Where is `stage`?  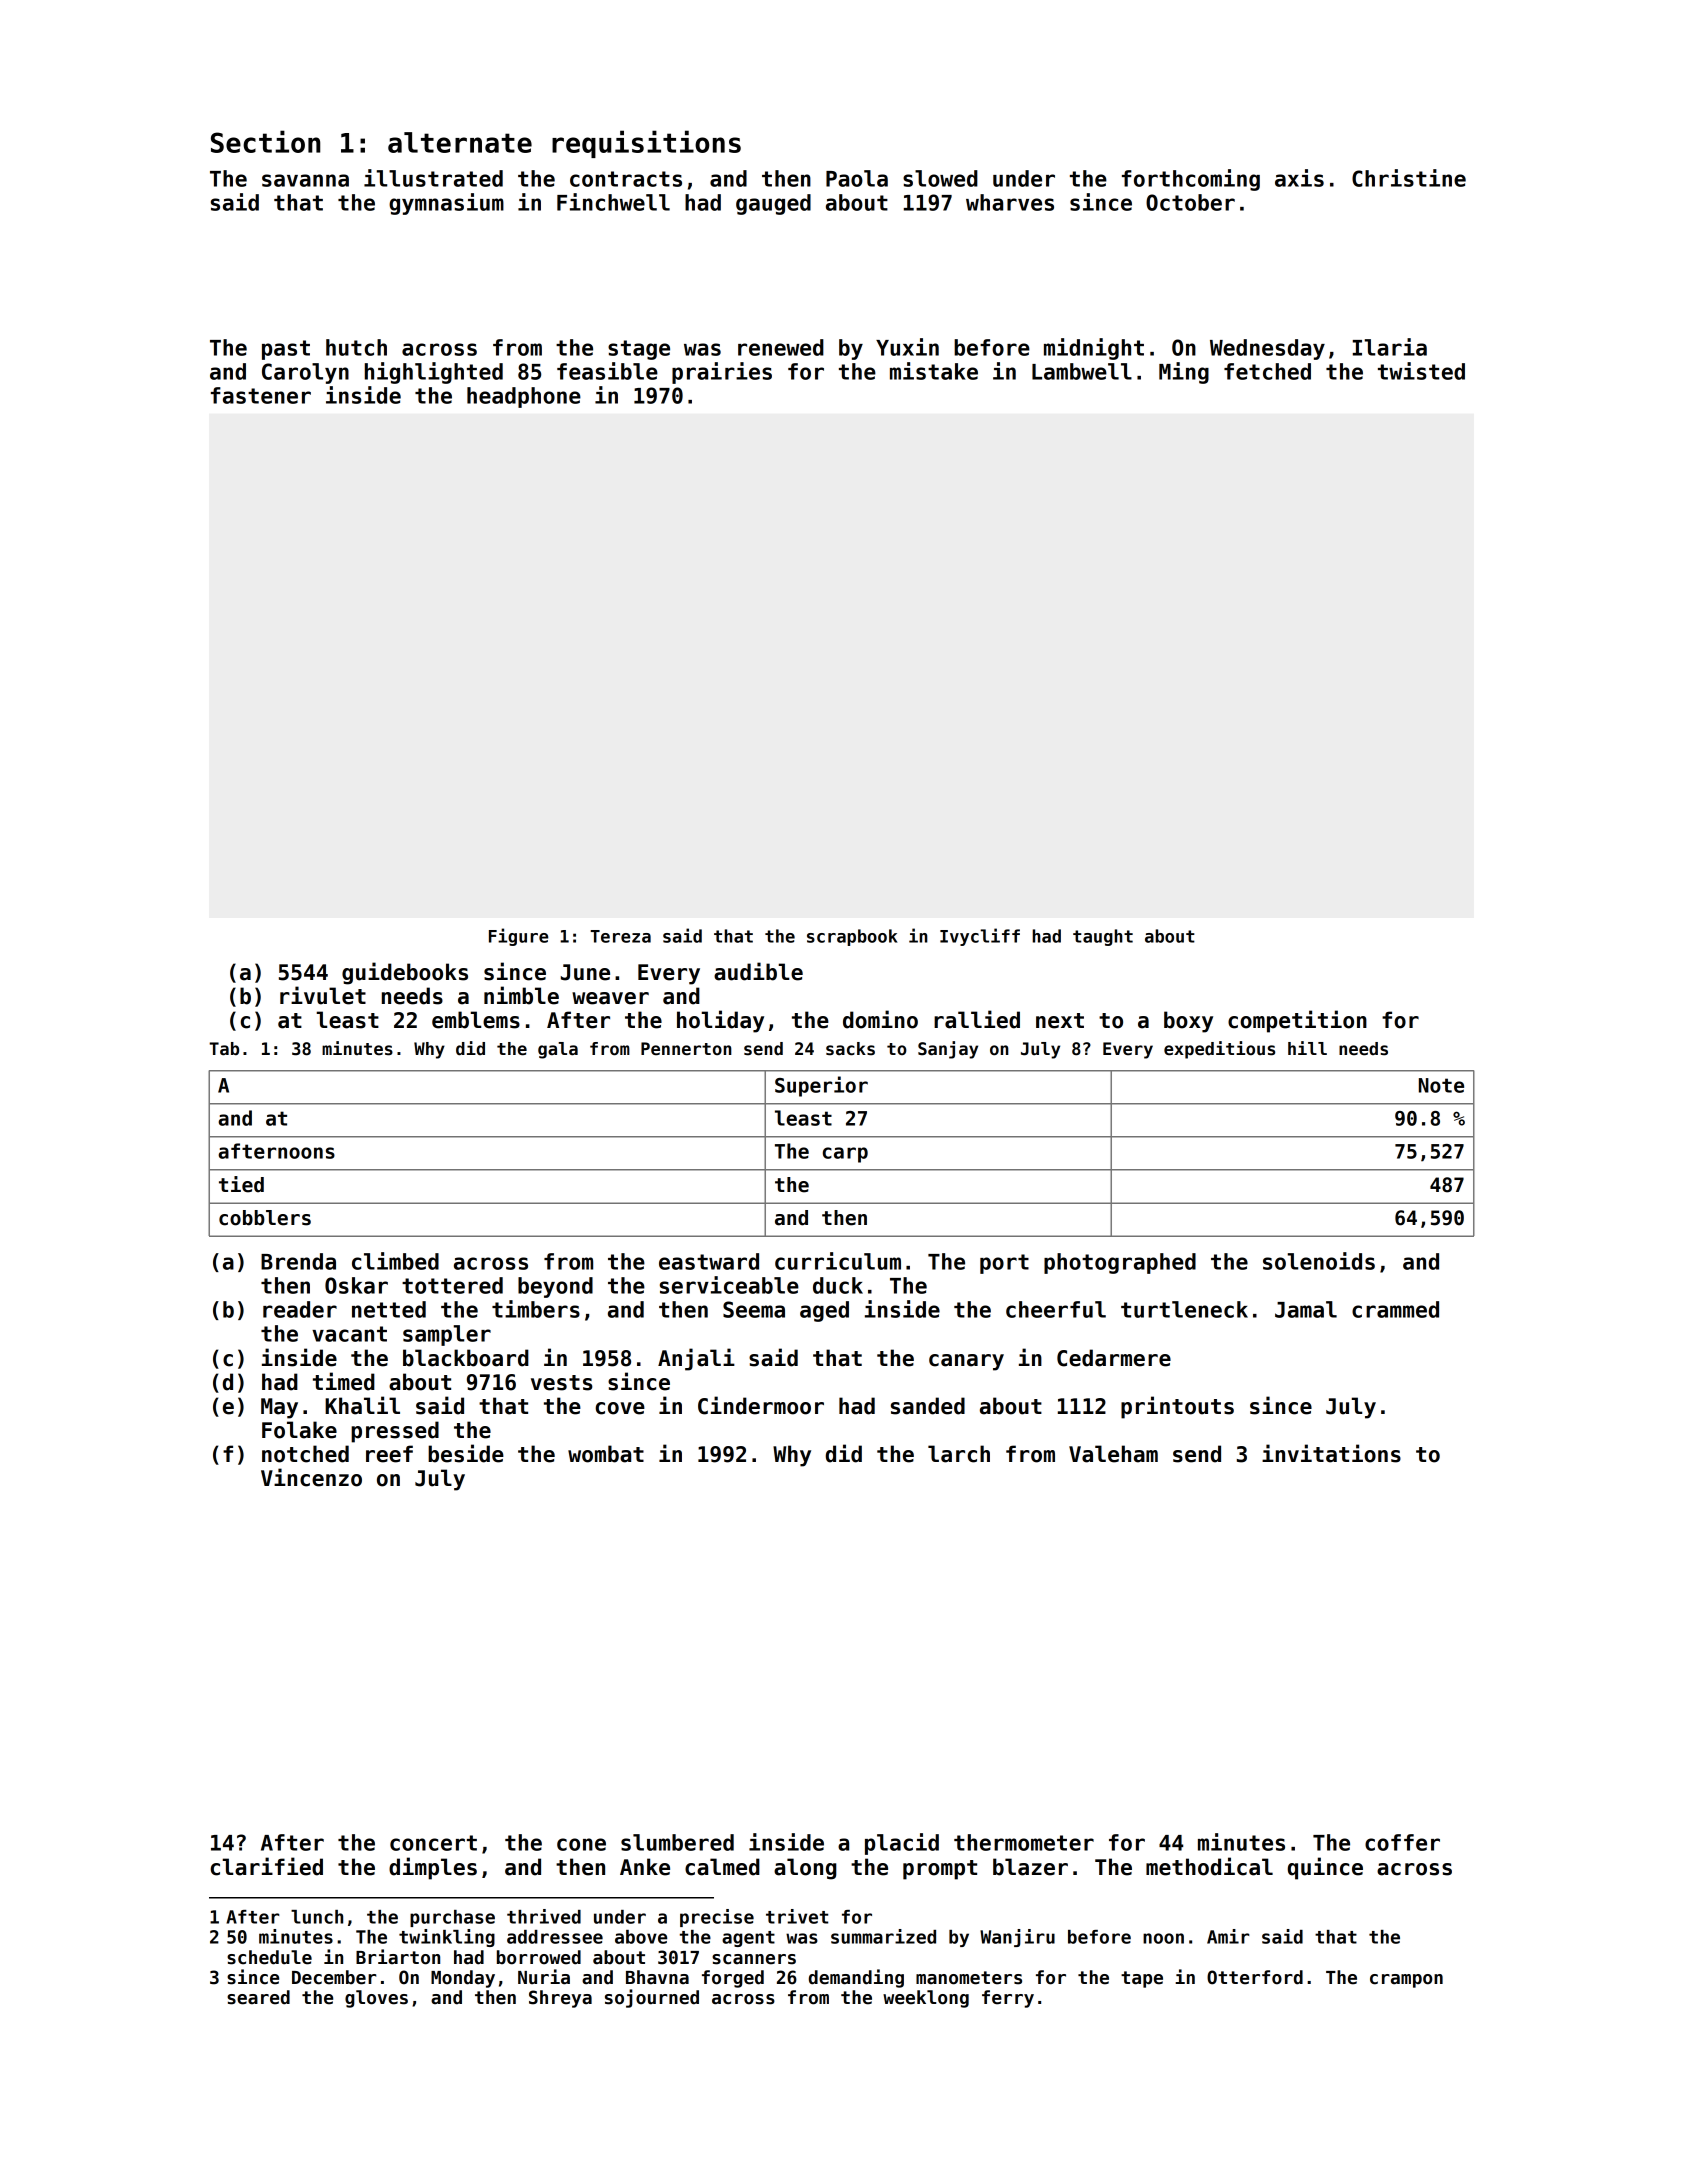
stage is located at coordinates (639, 350).
